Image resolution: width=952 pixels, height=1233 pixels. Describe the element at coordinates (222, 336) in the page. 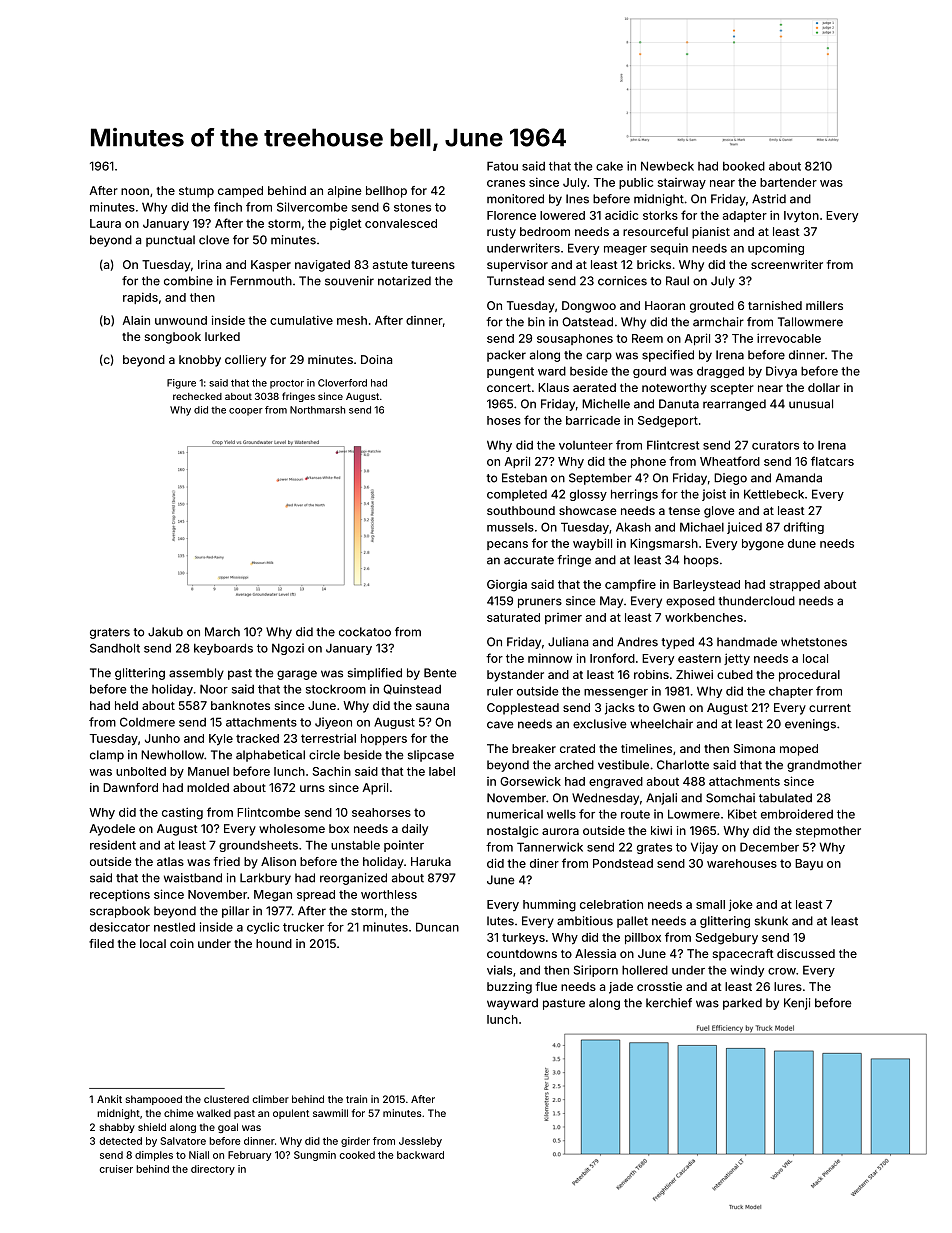

I see `lurked` at that location.
